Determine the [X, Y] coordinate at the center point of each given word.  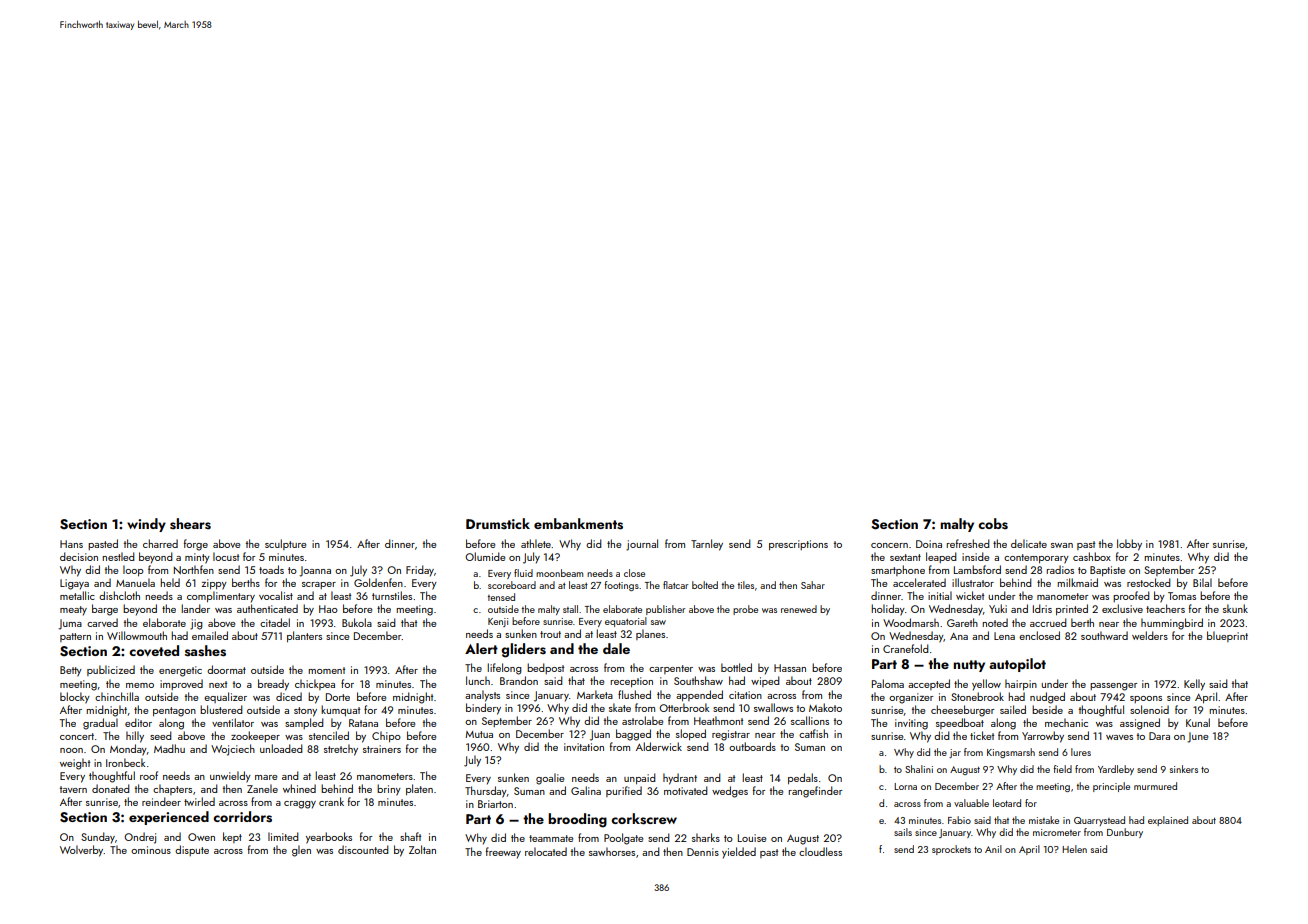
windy [146, 525]
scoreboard [512, 585]
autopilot [1017, 665]
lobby [1129, 545]
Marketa [595, 694]
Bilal [1202, 582]
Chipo [386, 736]
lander [195, 608]
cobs [993, 524]
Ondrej [140, 838]
